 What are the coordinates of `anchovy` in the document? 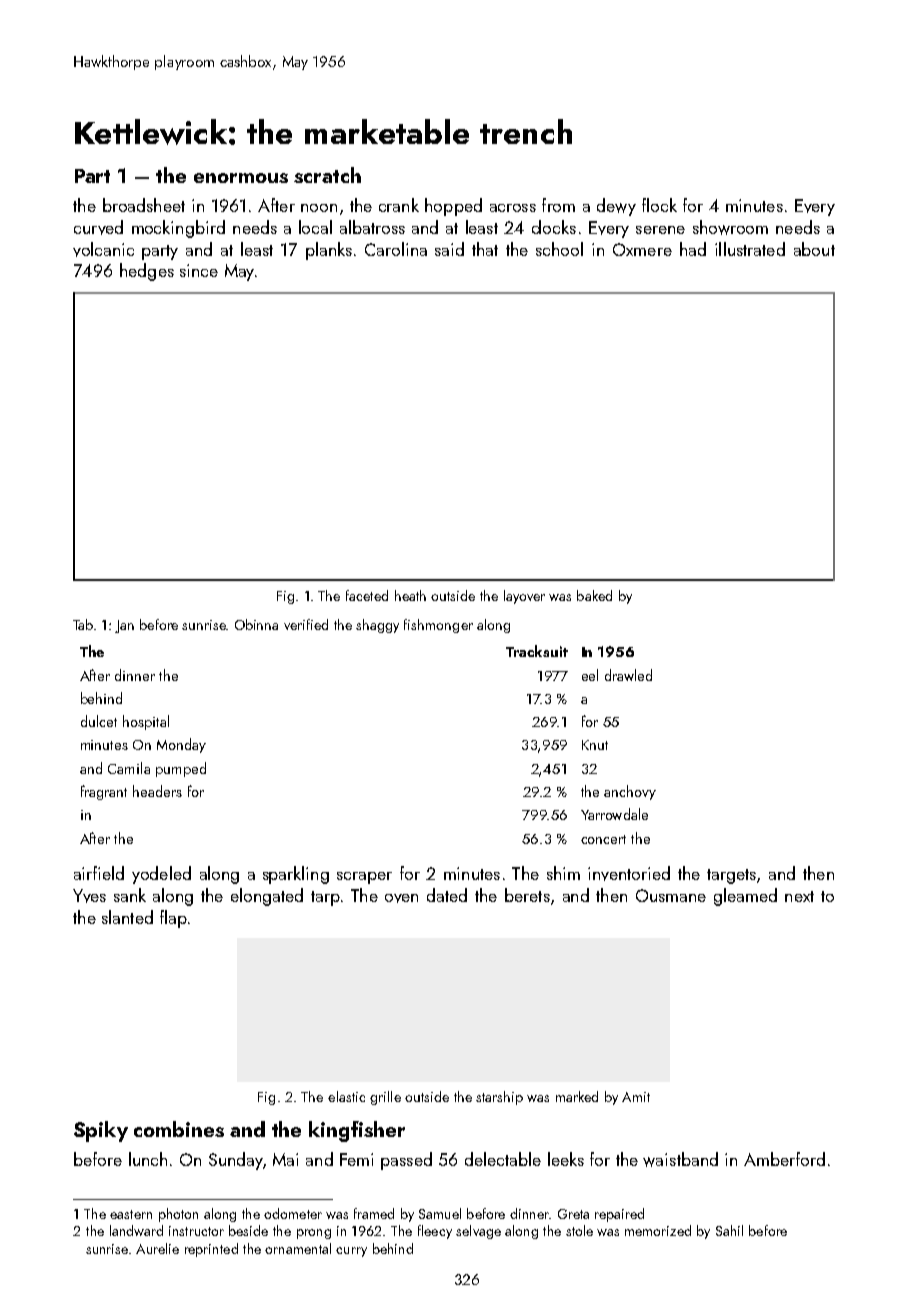 It's located at (630, 792).
